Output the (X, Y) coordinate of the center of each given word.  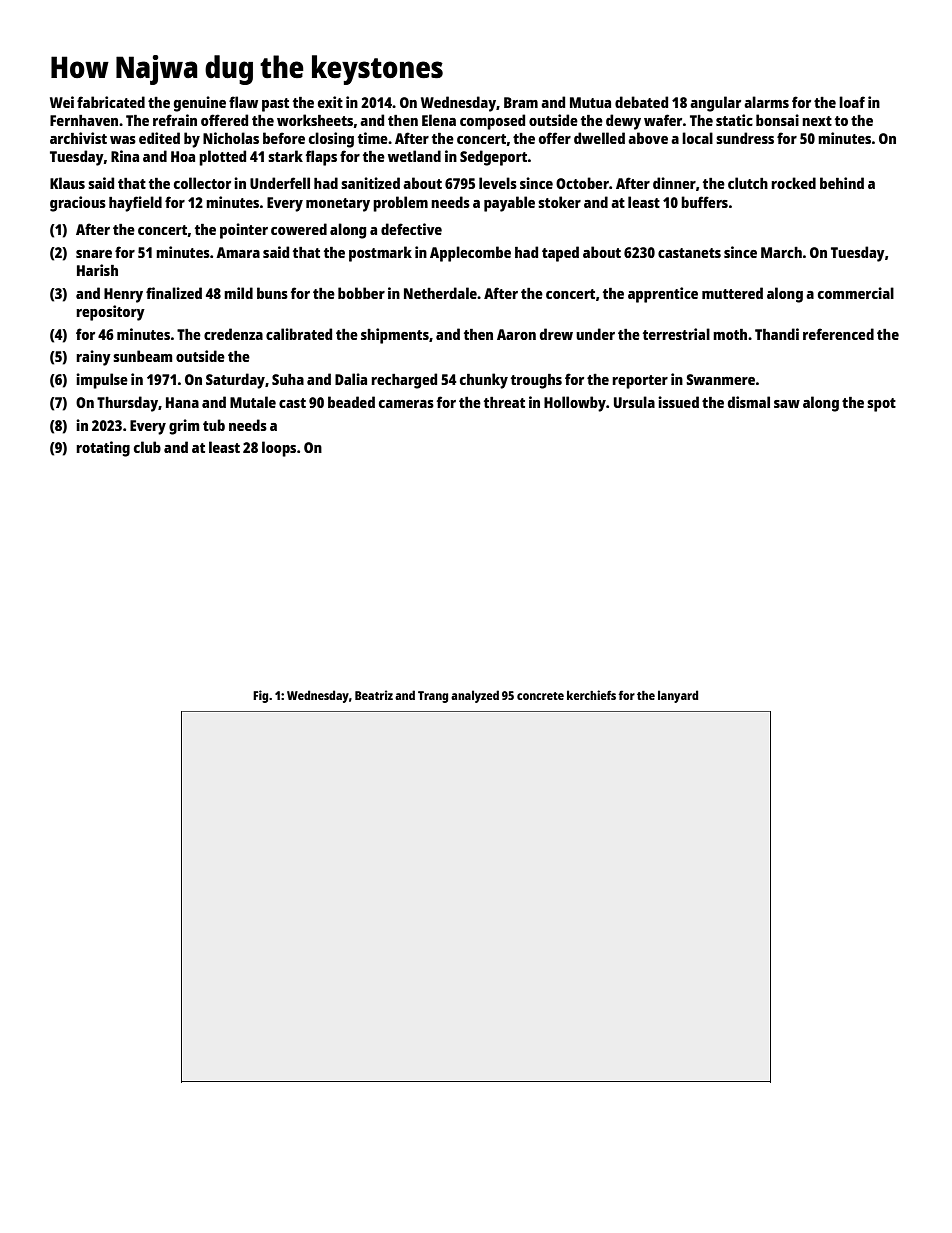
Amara (238, 252)
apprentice (663, 295)
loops (279, 449)
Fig (260, 696)
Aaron (516, 334)
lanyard (678, 696)
